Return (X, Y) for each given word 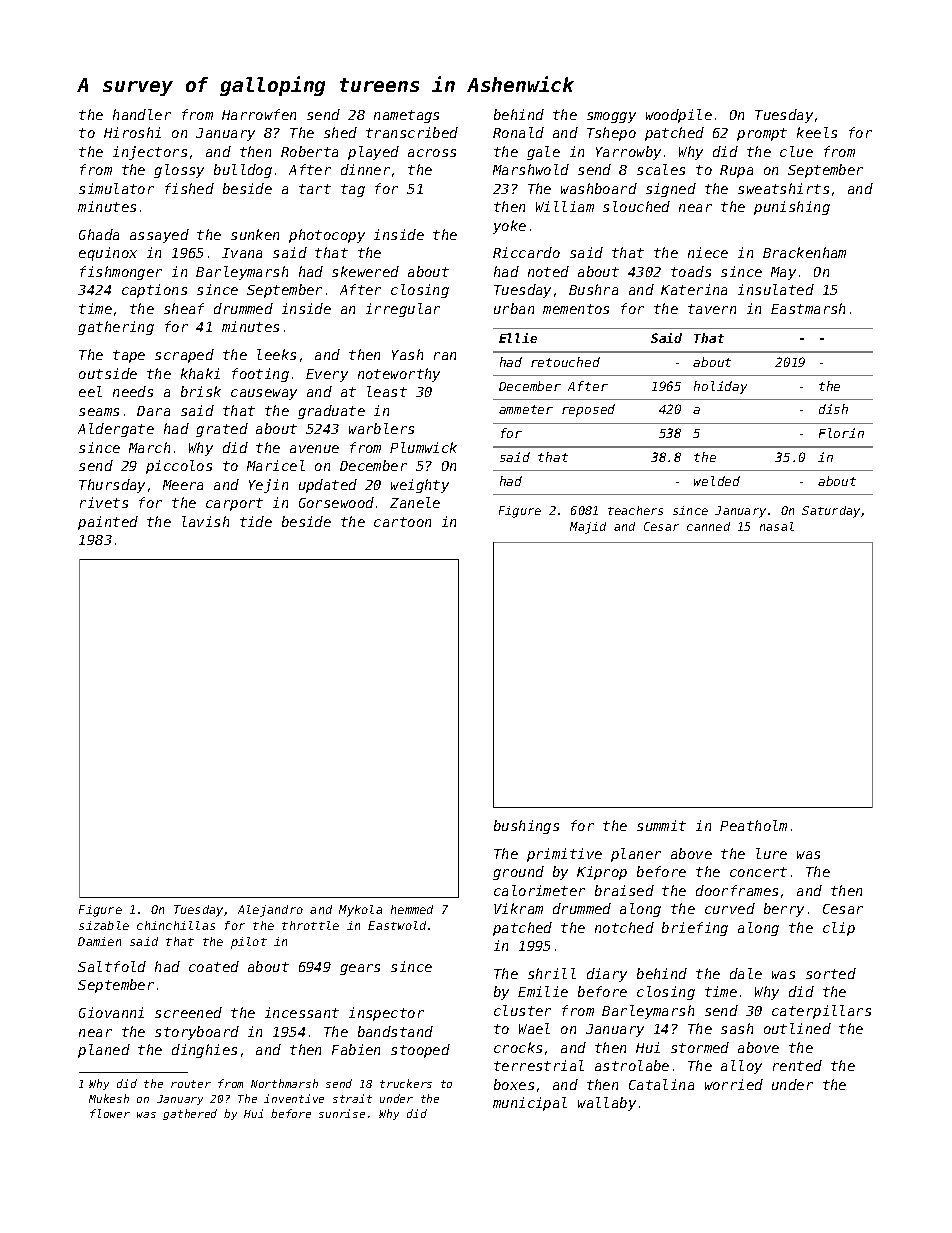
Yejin (268, 486)
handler (142, 114)
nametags (406, 116)
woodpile (679, 116)
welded (717, 481)
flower (110, 1113)
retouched (565, 362)
